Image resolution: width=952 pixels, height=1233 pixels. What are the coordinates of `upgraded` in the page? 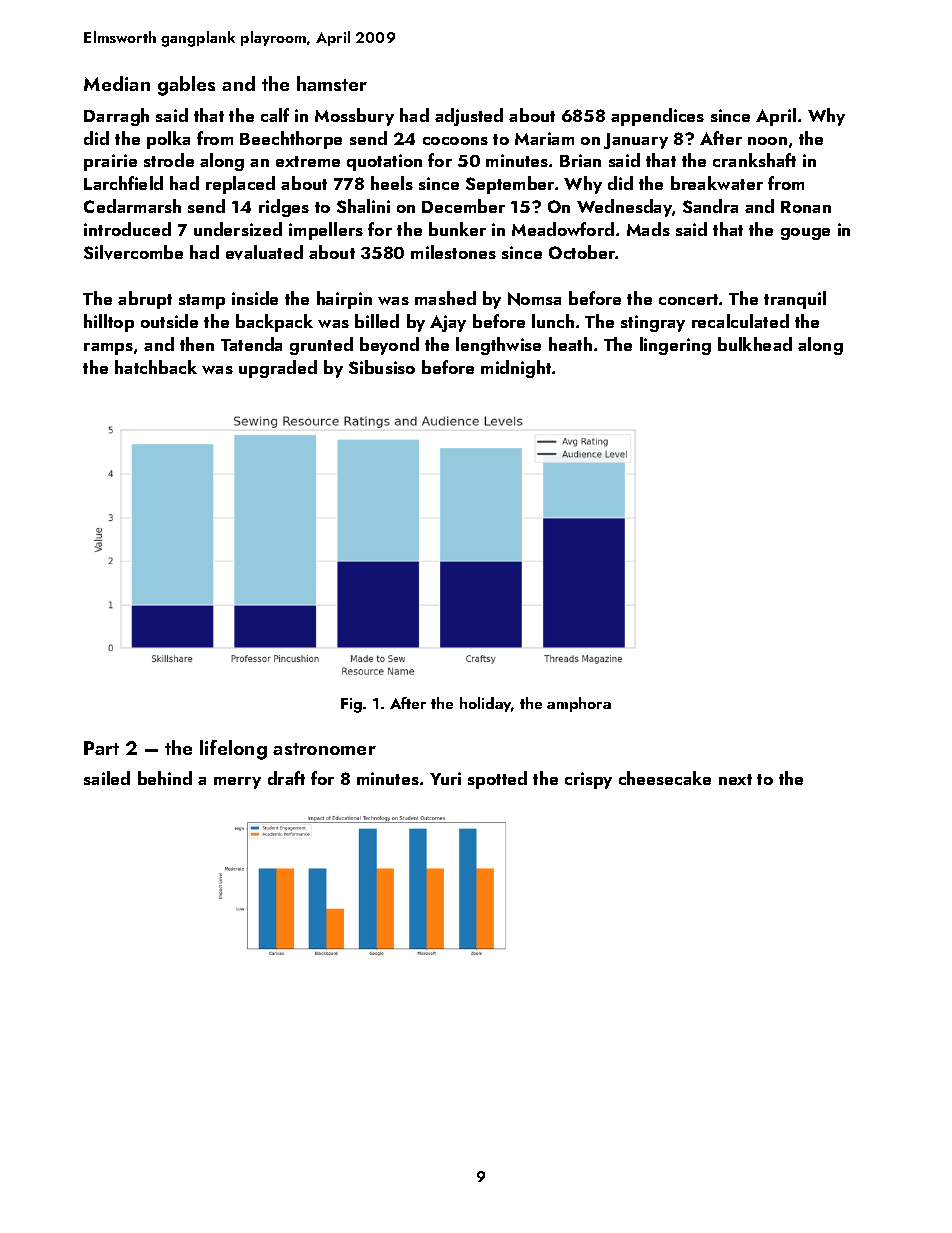 It's located at (278, 369).
